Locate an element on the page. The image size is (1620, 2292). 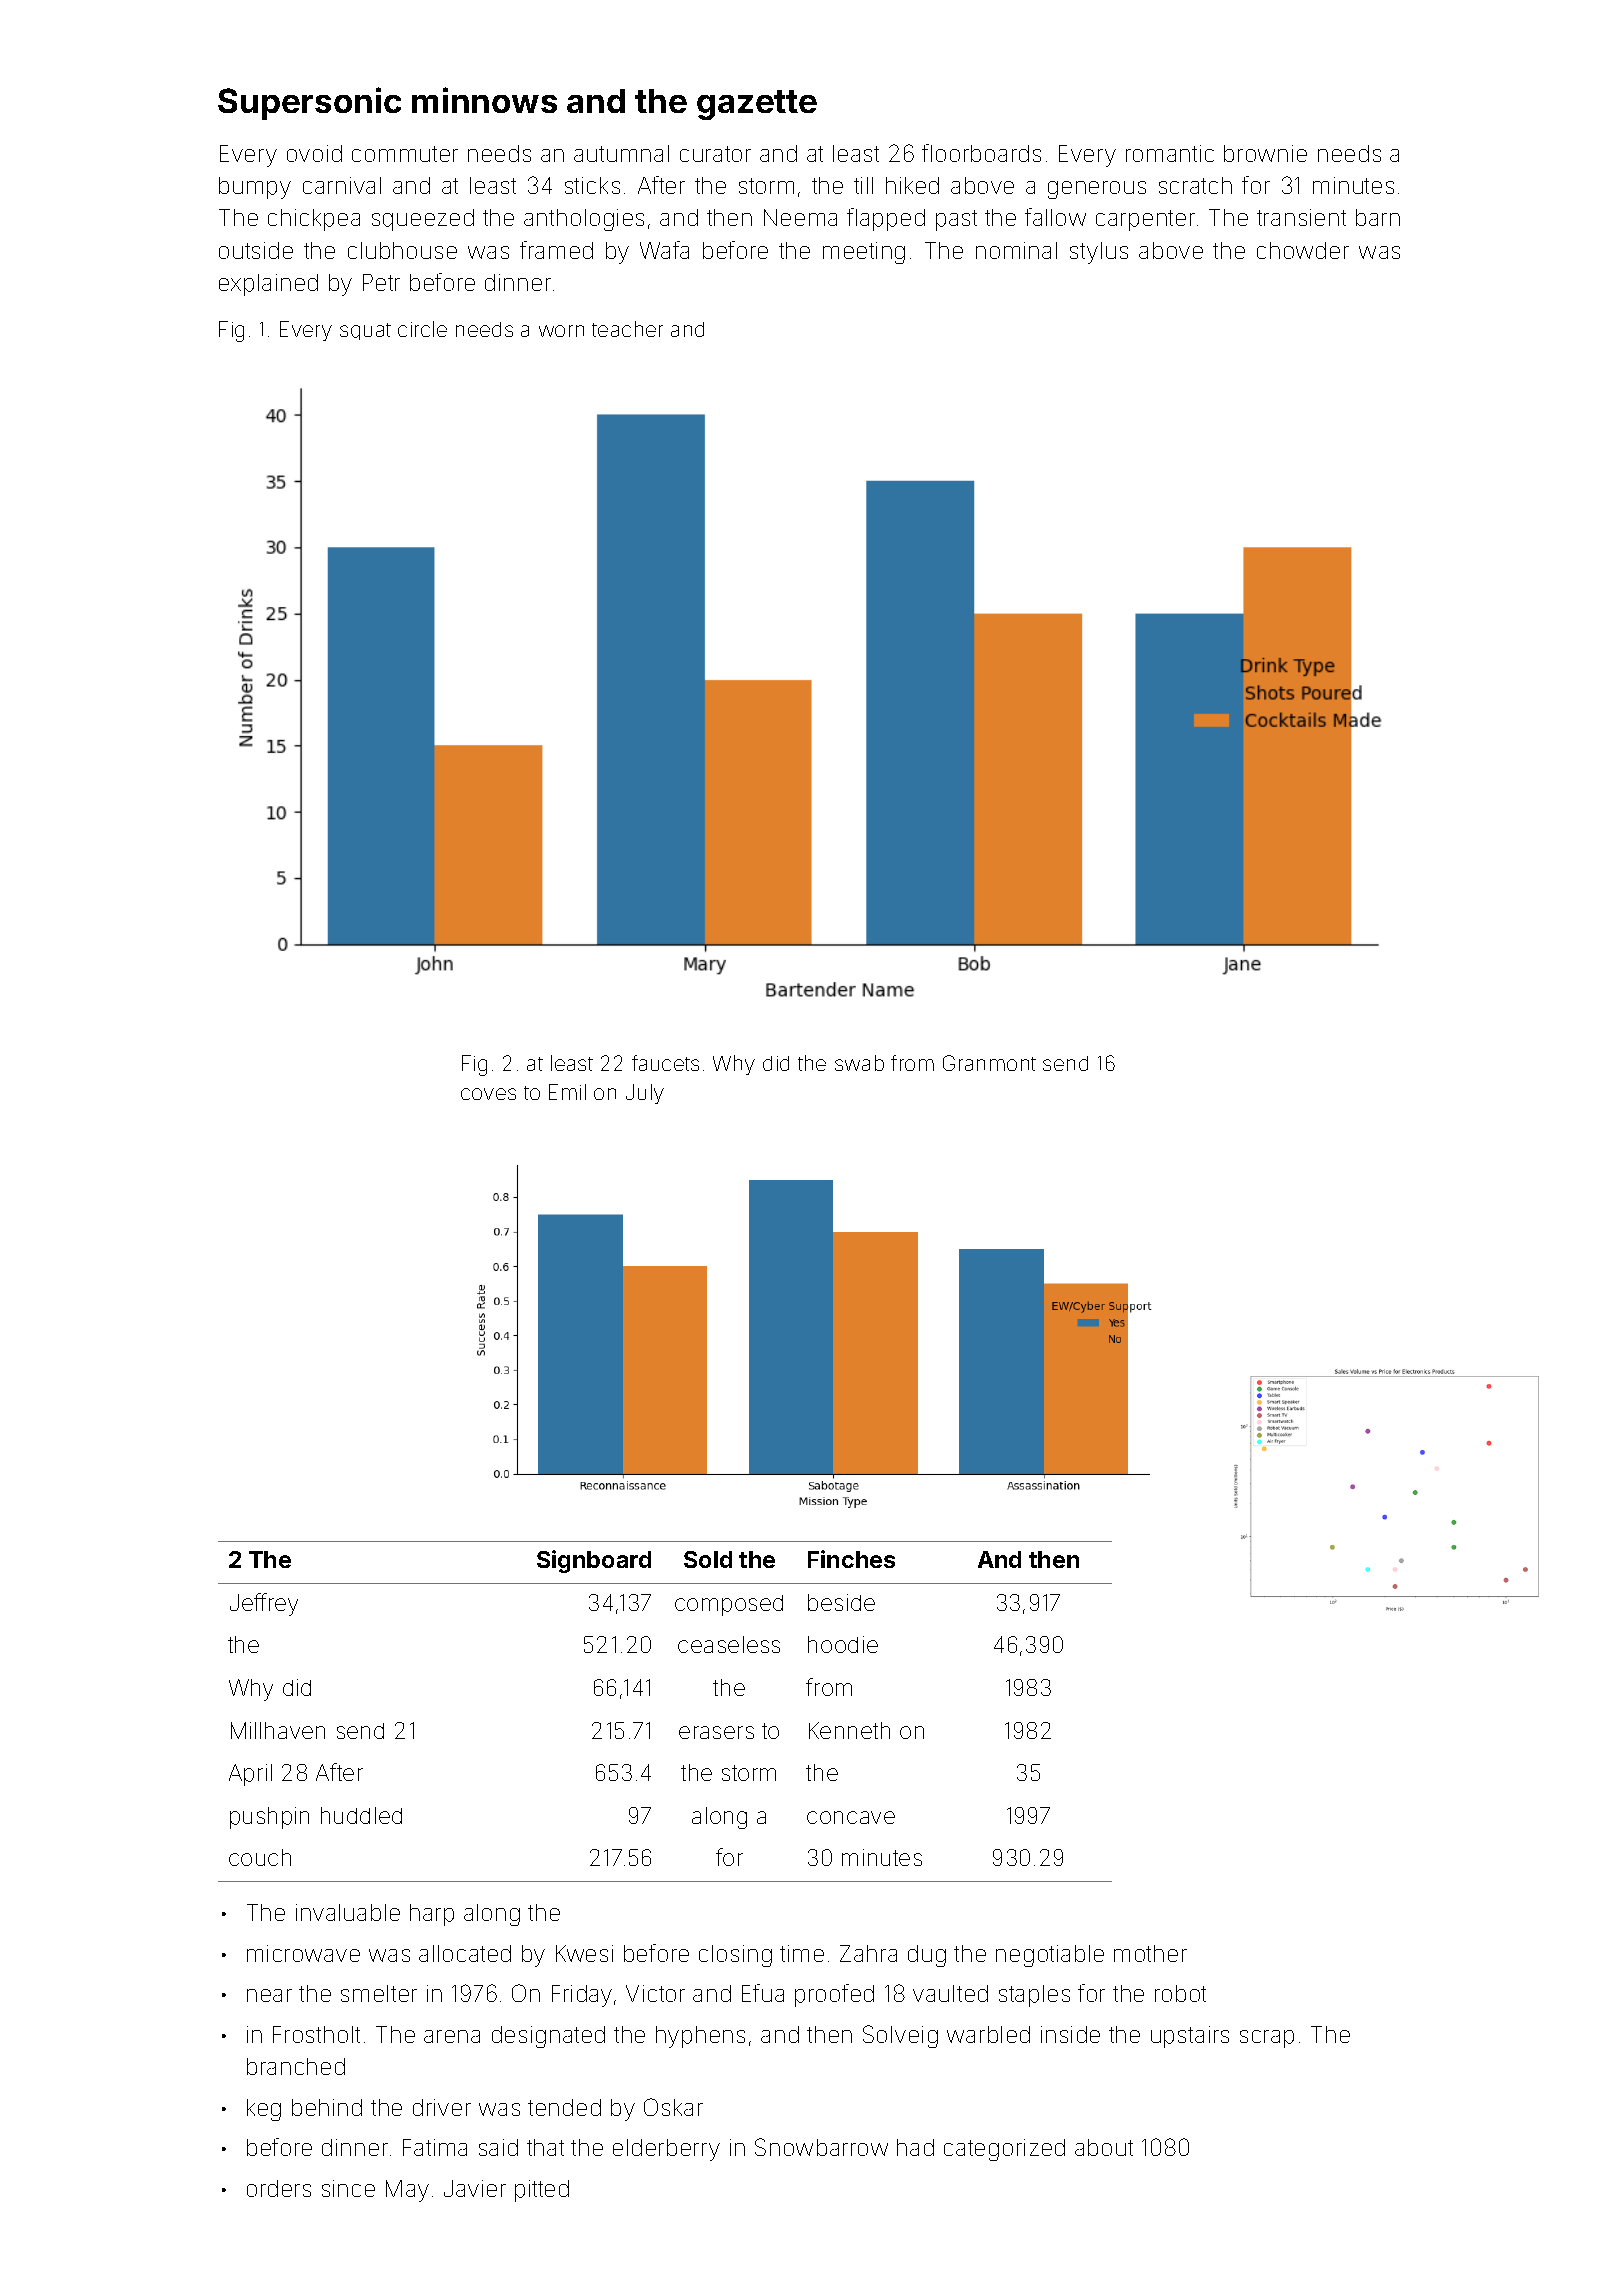
stylus is located at coordinates (1099, 253).
